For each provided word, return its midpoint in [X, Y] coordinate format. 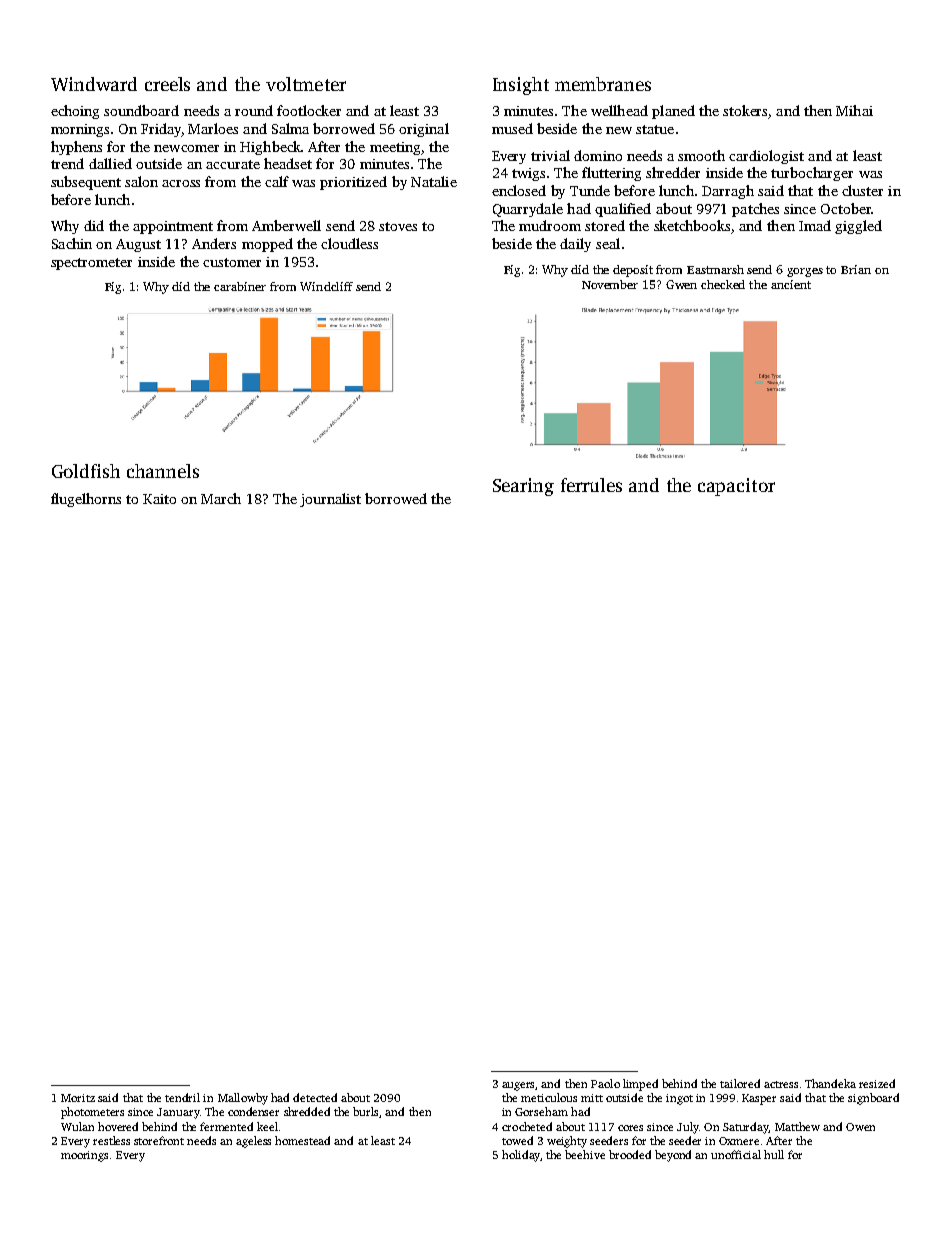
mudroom [550, 225]
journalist [330, 500]
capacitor [736, 487]
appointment [173, 227]
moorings [84, 1156]
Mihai [854, 110]
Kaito [159, 499]
